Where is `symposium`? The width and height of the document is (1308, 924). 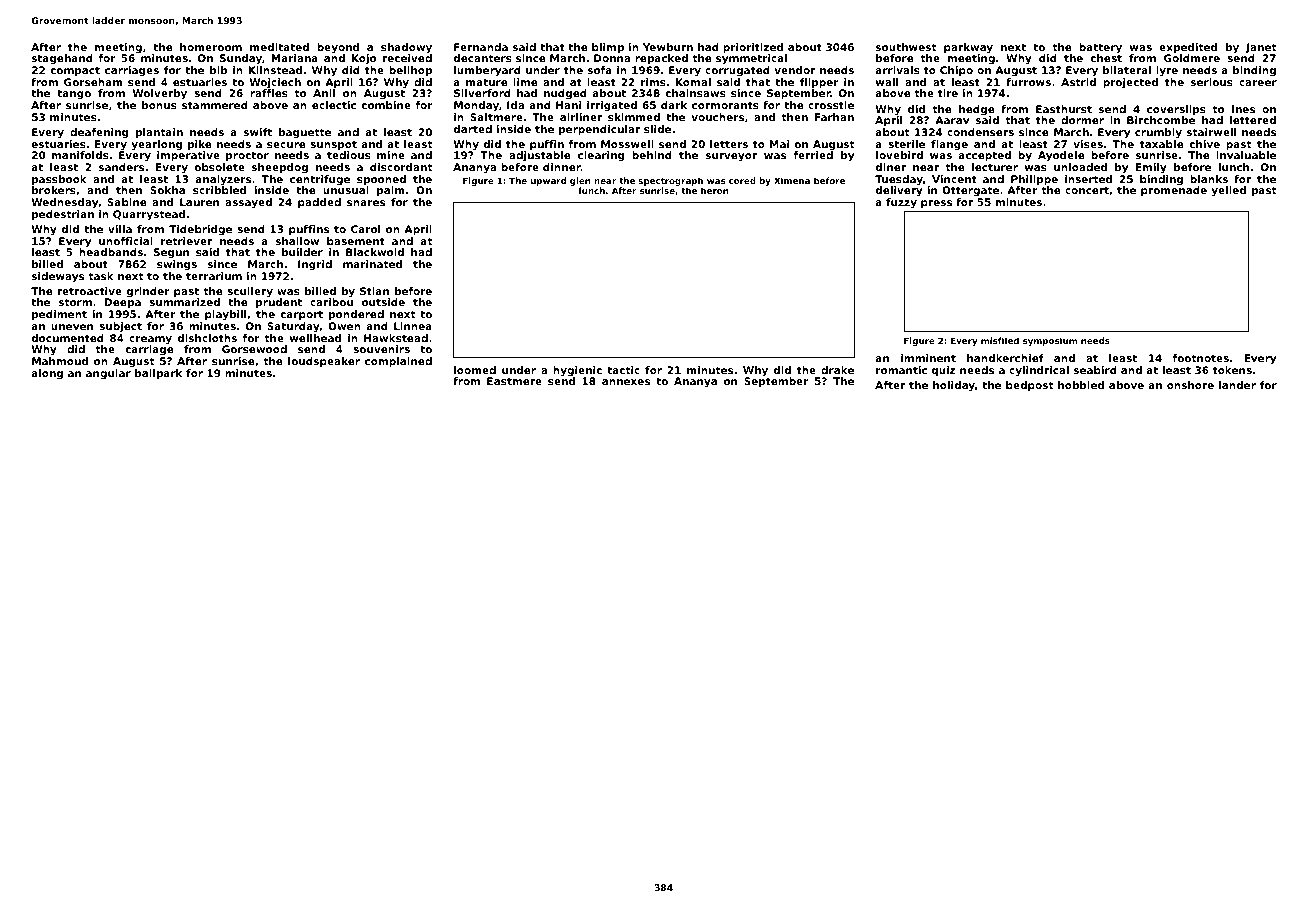
symposium is located at coordinates (1050, 341).
